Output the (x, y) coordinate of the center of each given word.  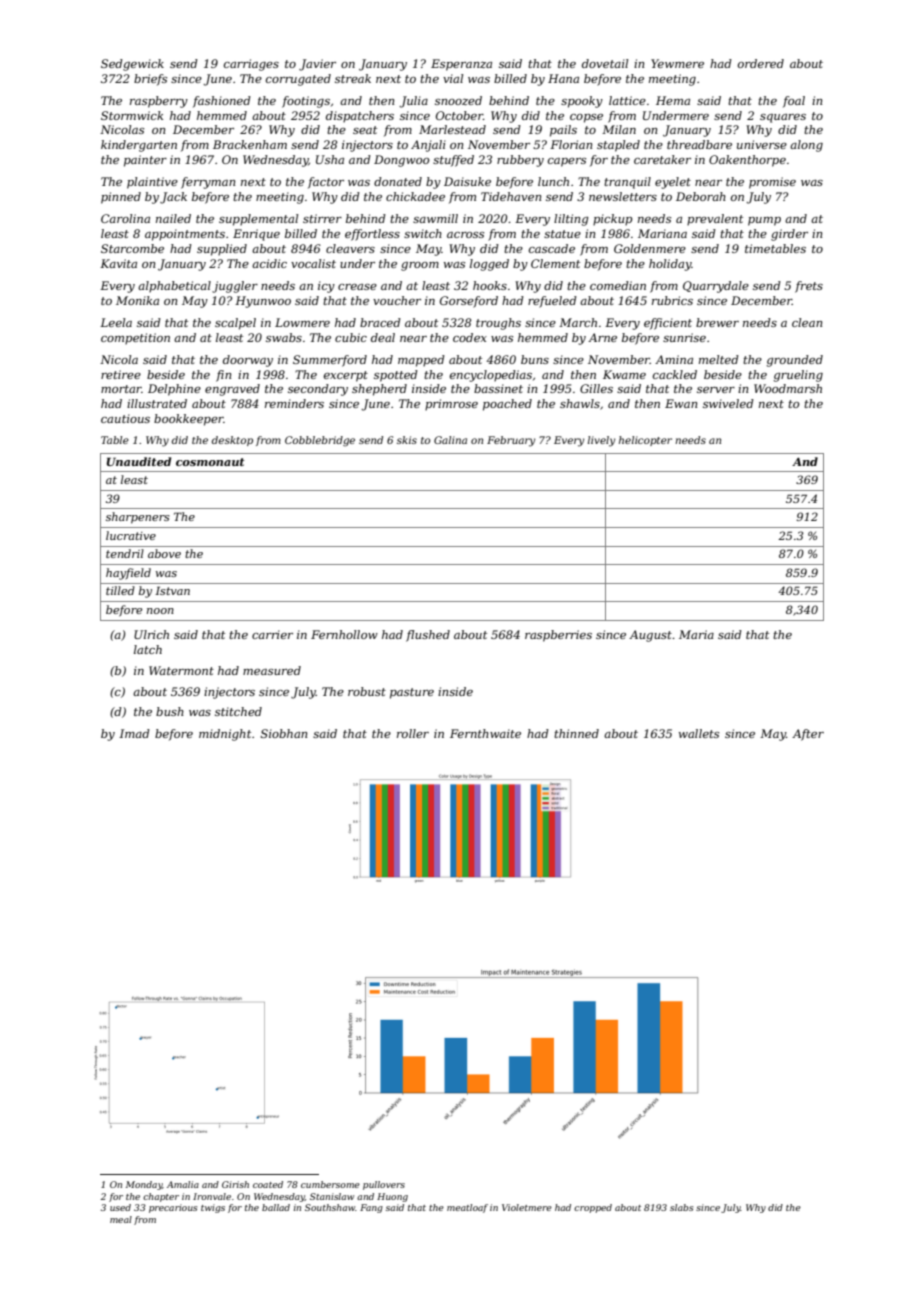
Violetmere (527, 1207)
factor (326, 183)
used (120, 1207)
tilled (120, 590)
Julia (413, 102)
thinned (576, 733)
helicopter (645, 441)
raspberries (558, 636)
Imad (134, 733)
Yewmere (677, 63)
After (808, 735)
